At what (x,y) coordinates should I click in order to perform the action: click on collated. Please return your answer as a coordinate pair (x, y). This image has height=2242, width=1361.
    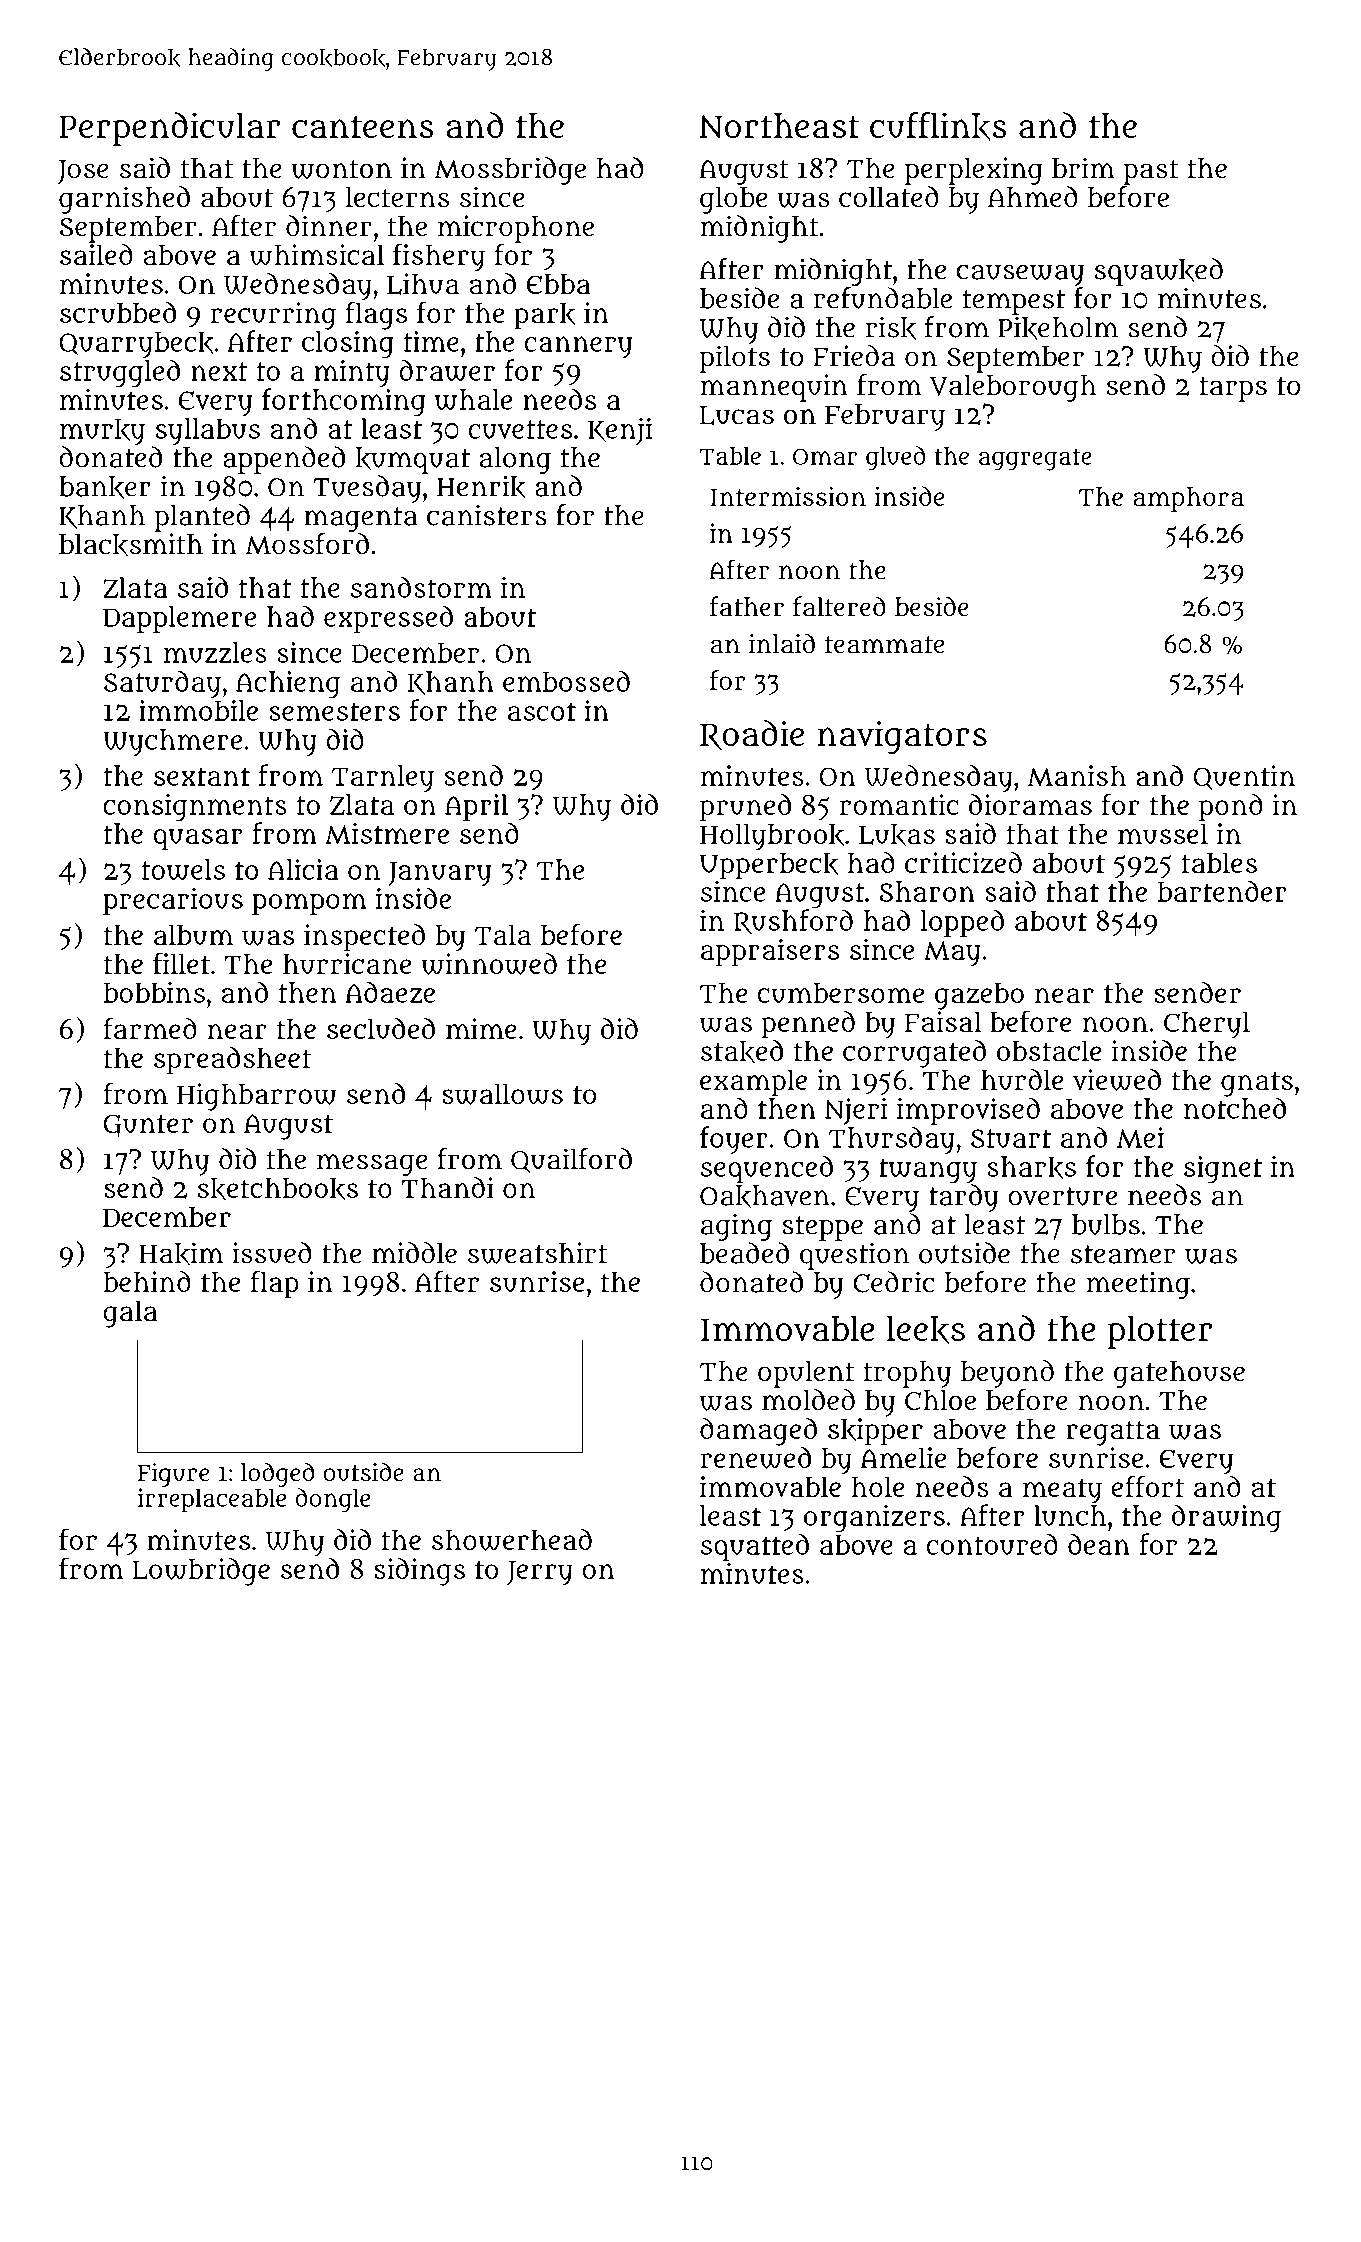
    Looking at the image, I should click on (889, 197).
